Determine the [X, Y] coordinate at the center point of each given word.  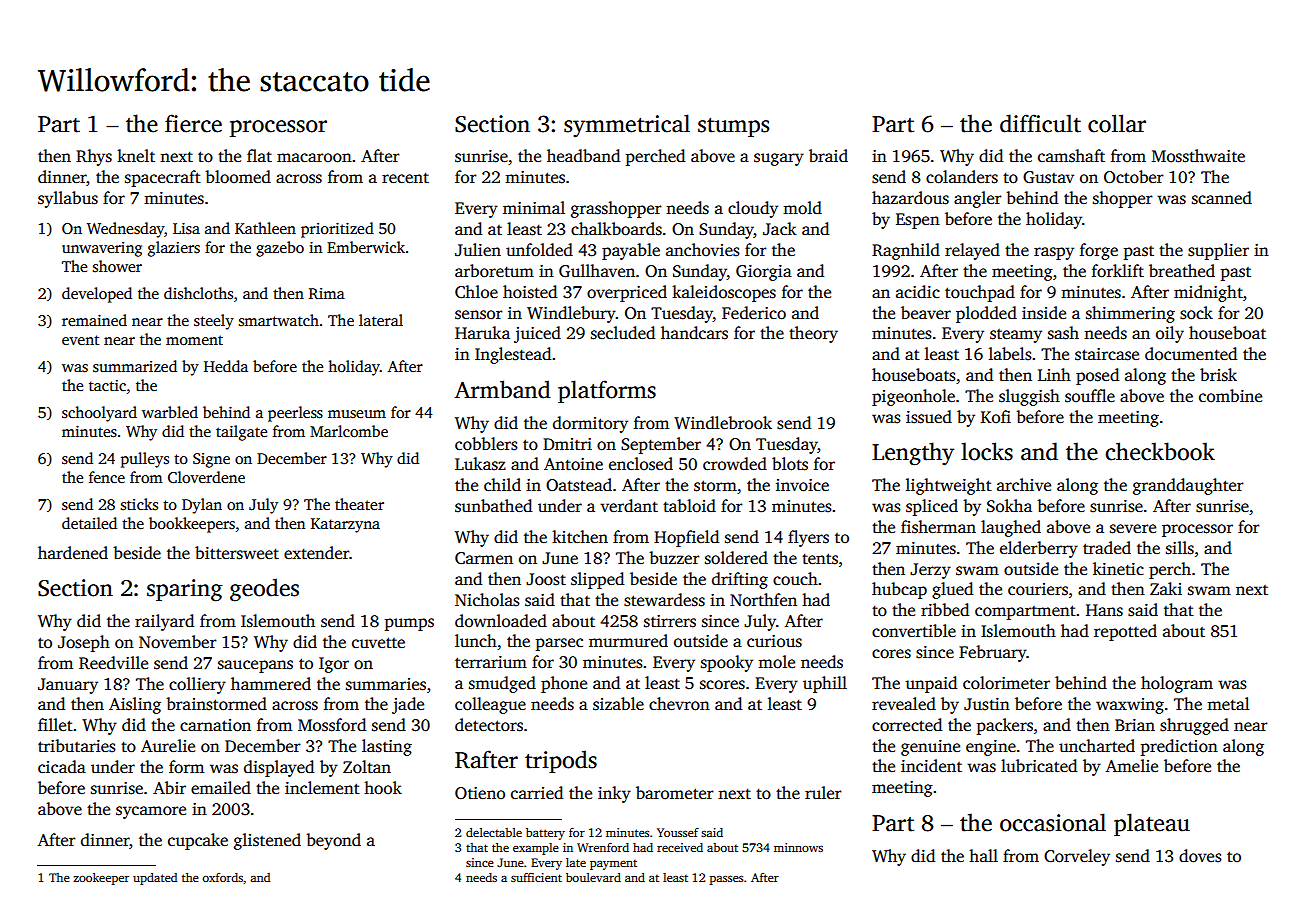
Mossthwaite [1198, 156]
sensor [479, 315]
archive [1024, 485]
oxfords [222, 877]
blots [790, 464]
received [680, 847]
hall [983, 855]
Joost [546, 579]
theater [359, 504]
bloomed [238, 177]
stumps [733, 127]
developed [97, 295]
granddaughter [1188, 486]
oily [1170, 334]
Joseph [84, 643]
